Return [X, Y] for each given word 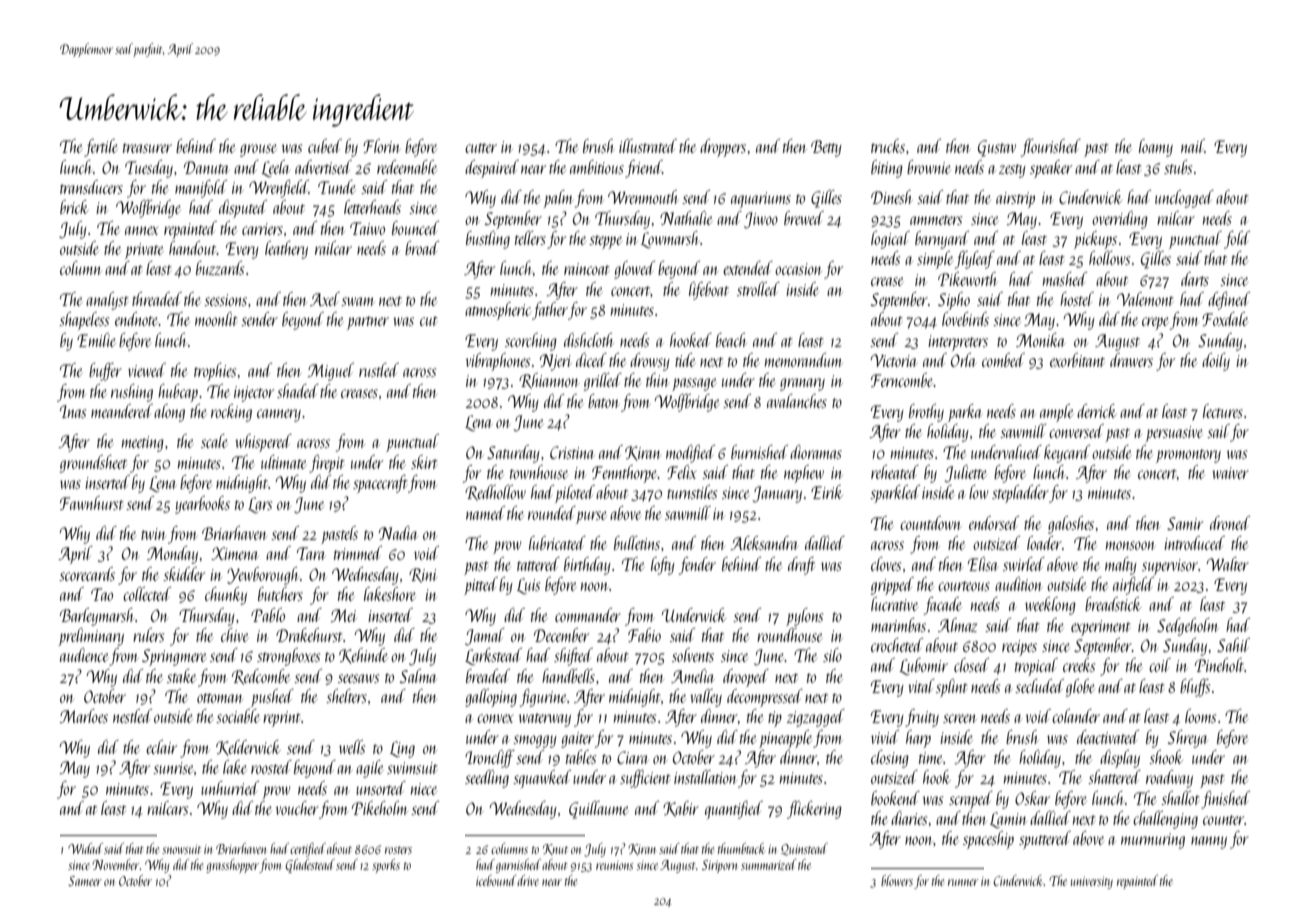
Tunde [337, 187]
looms [1200, 716]
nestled [132, 716]
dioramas [816, 452]
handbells [568, 676]
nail [1193, 146]
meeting [143, 444]
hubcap [178, 393]
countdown [930, 523]
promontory [1188, 456]
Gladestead [310, 866]
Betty [826, 148]
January [777, 494]
